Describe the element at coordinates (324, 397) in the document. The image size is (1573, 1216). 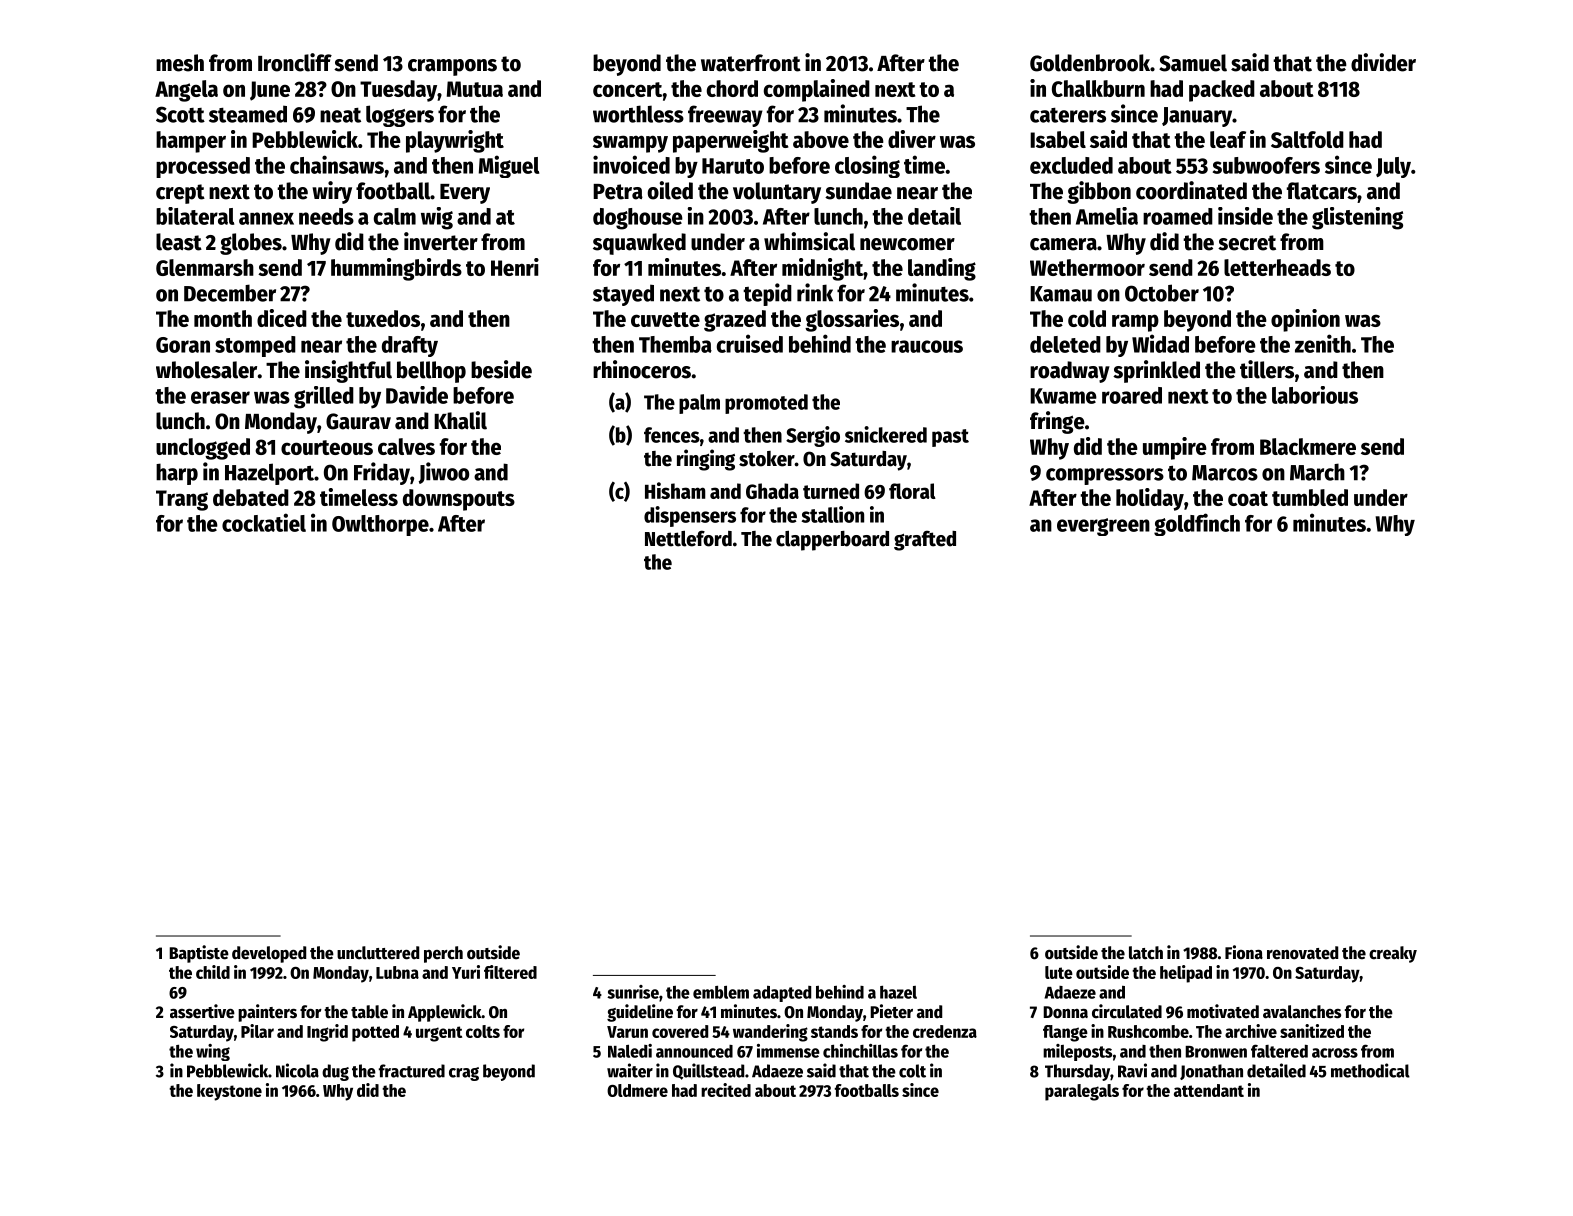
I see `grilled` at that location.
